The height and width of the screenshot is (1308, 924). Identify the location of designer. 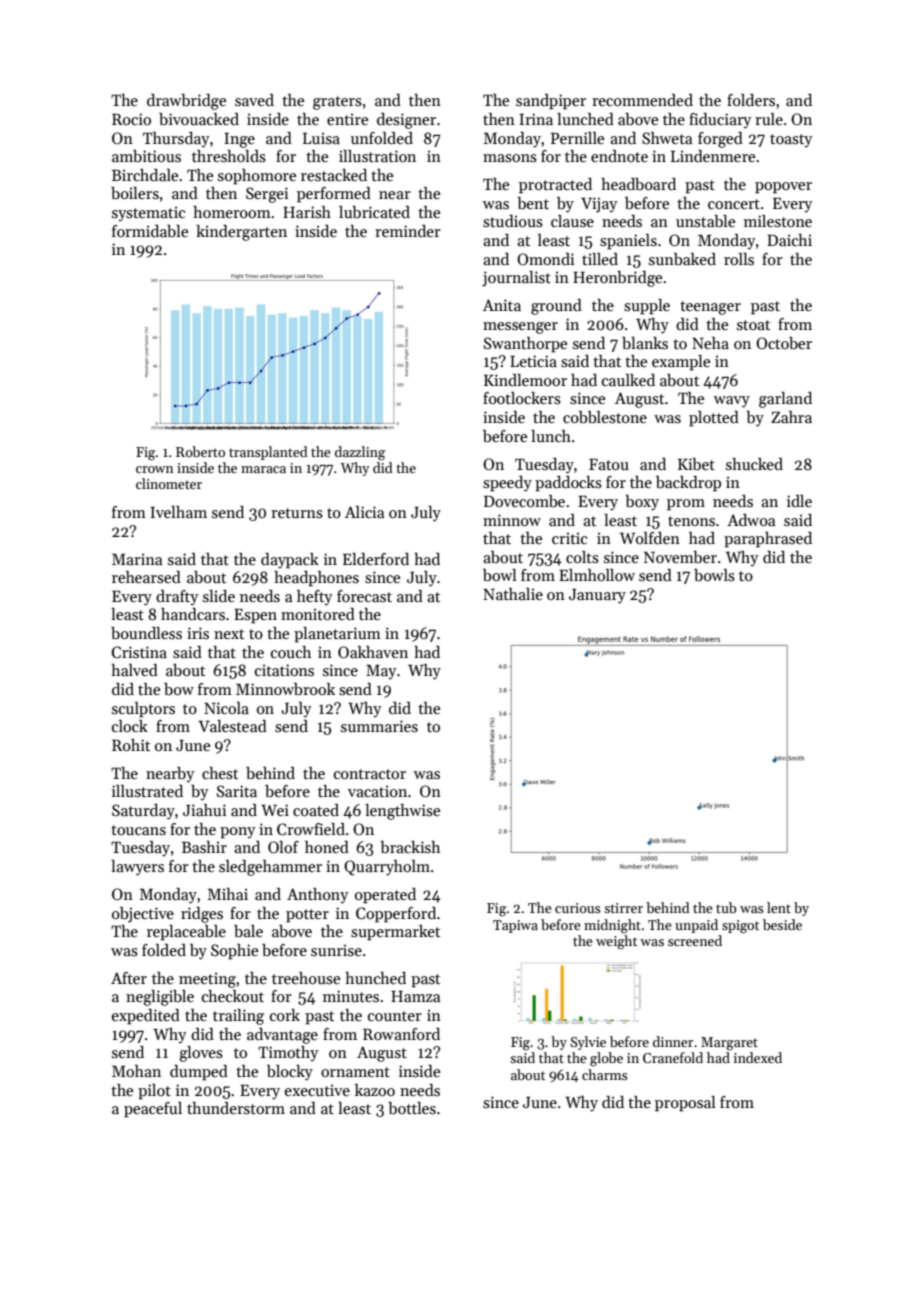
(406, 121).
